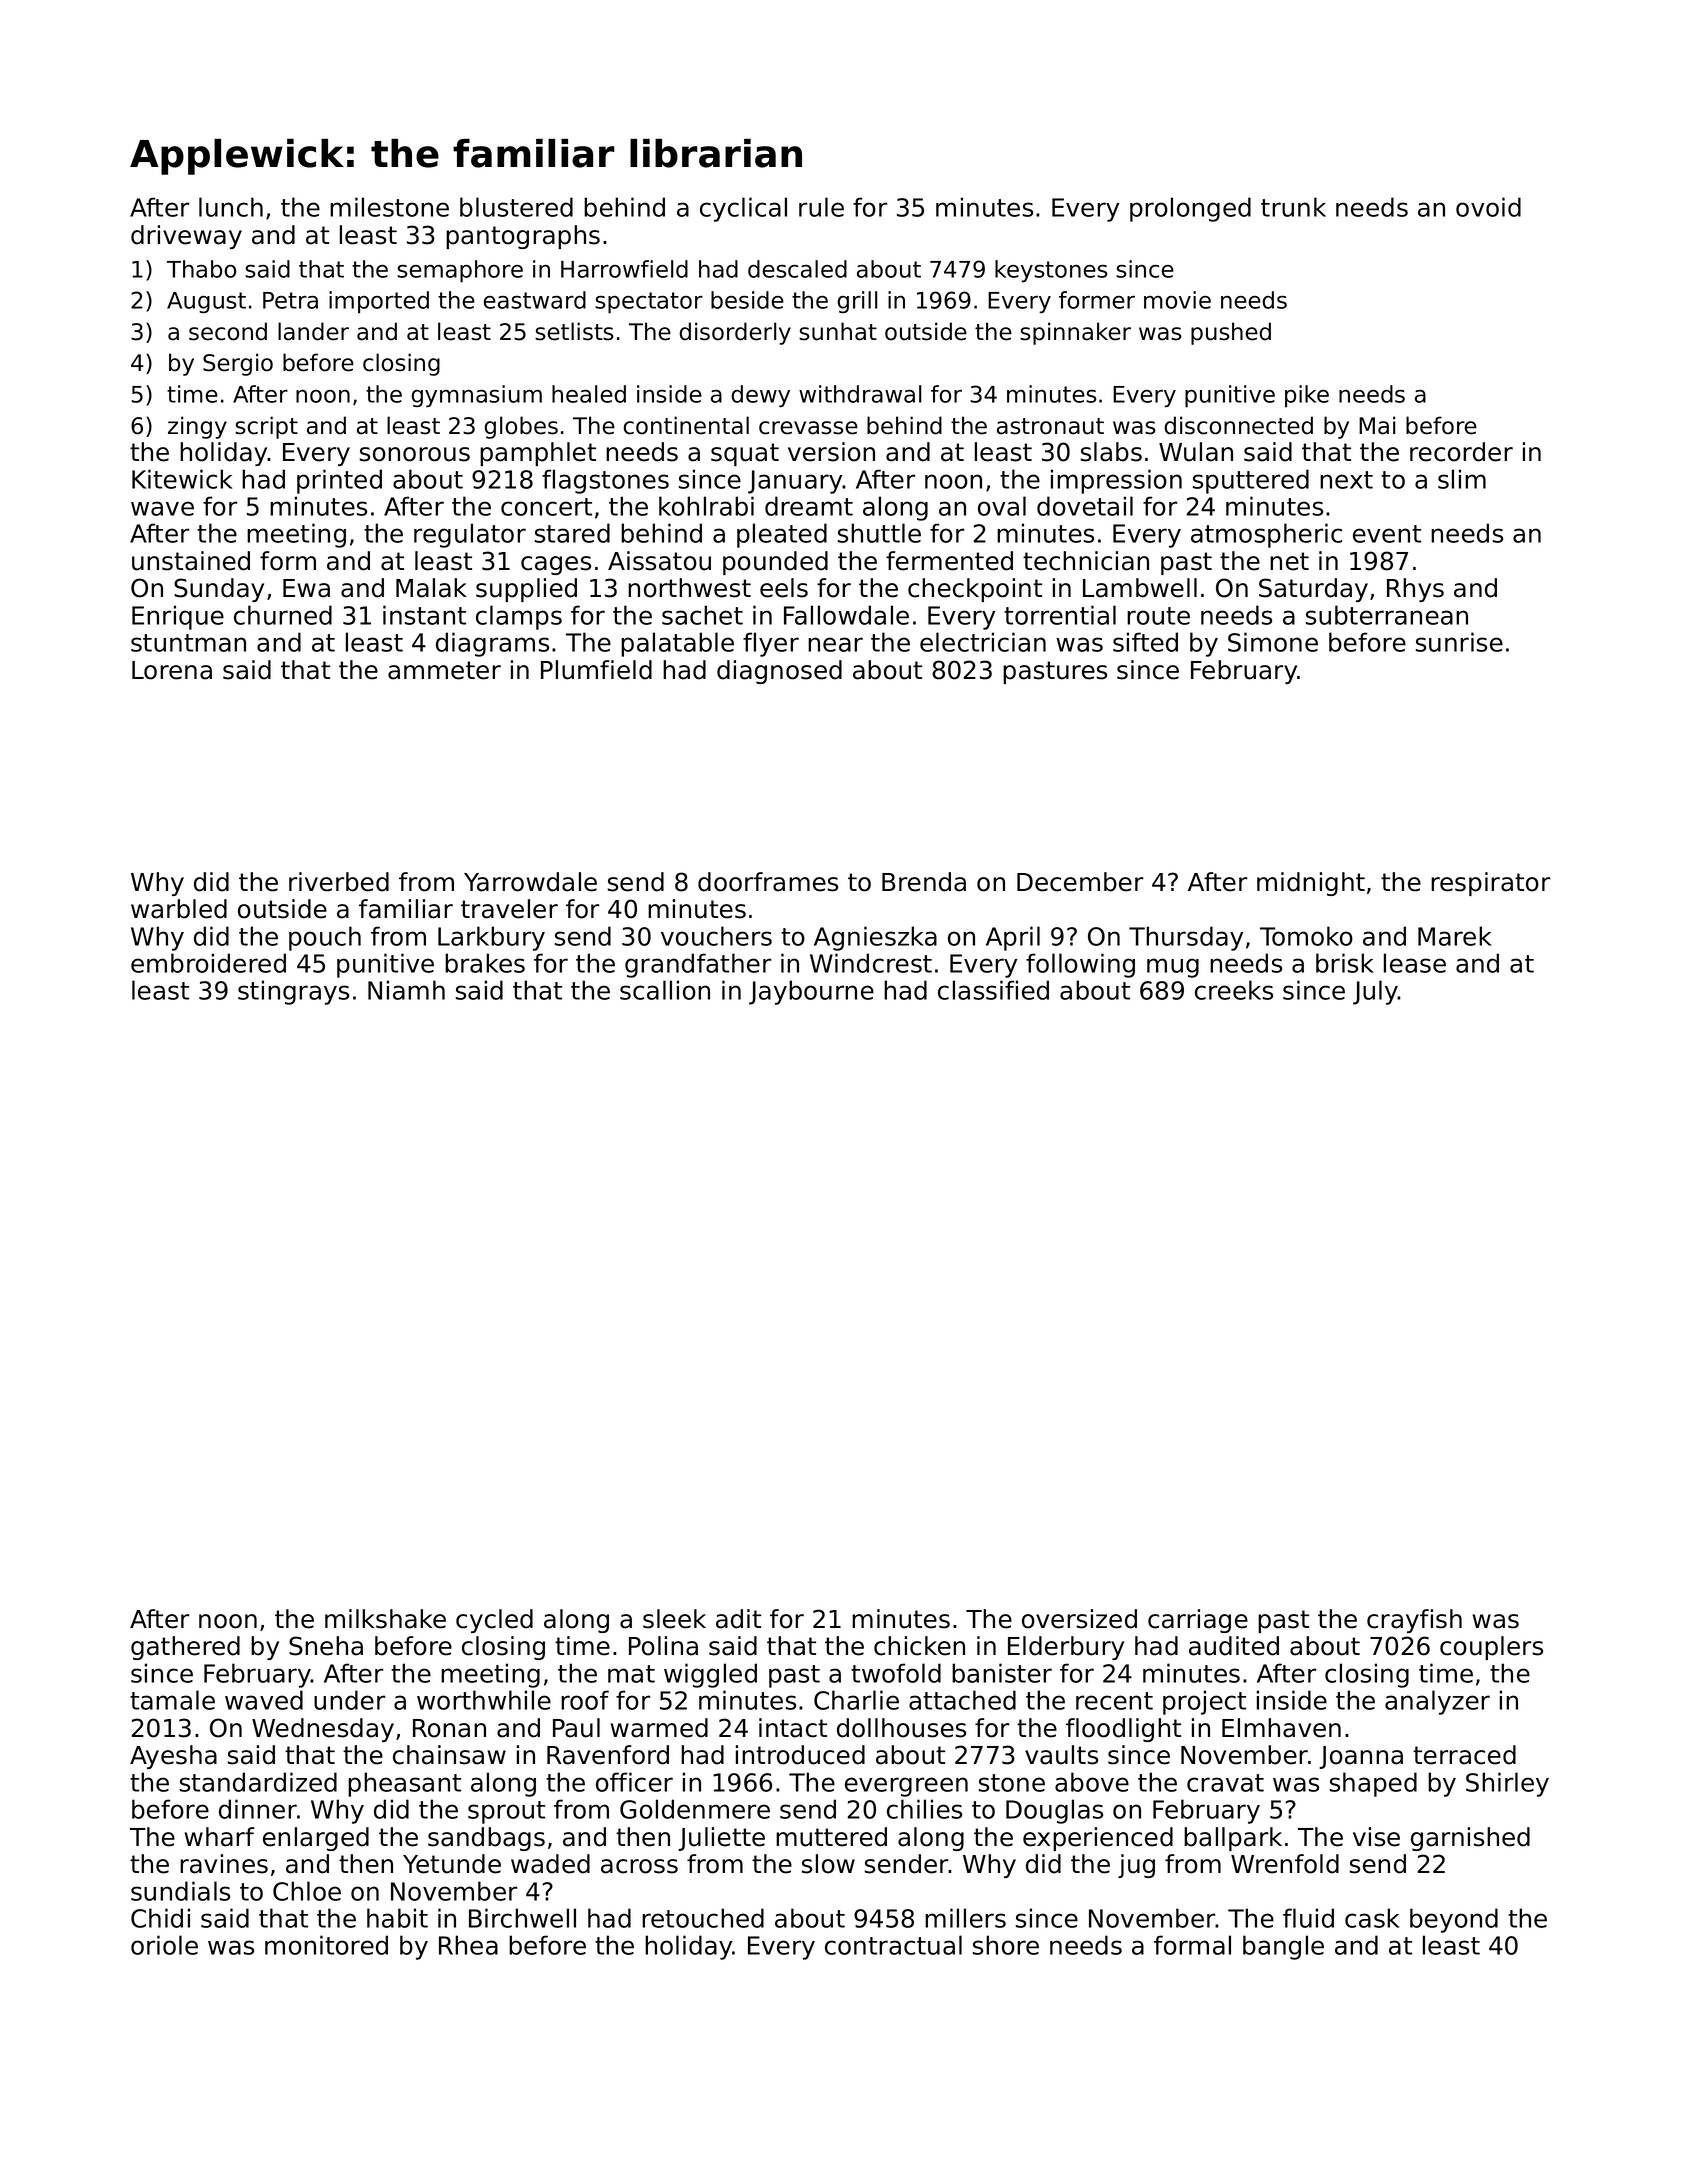 The image size is (1683, 2178). Describe the element at coordinates (385, 1619) in the page. I see `milkshake` at that location.
